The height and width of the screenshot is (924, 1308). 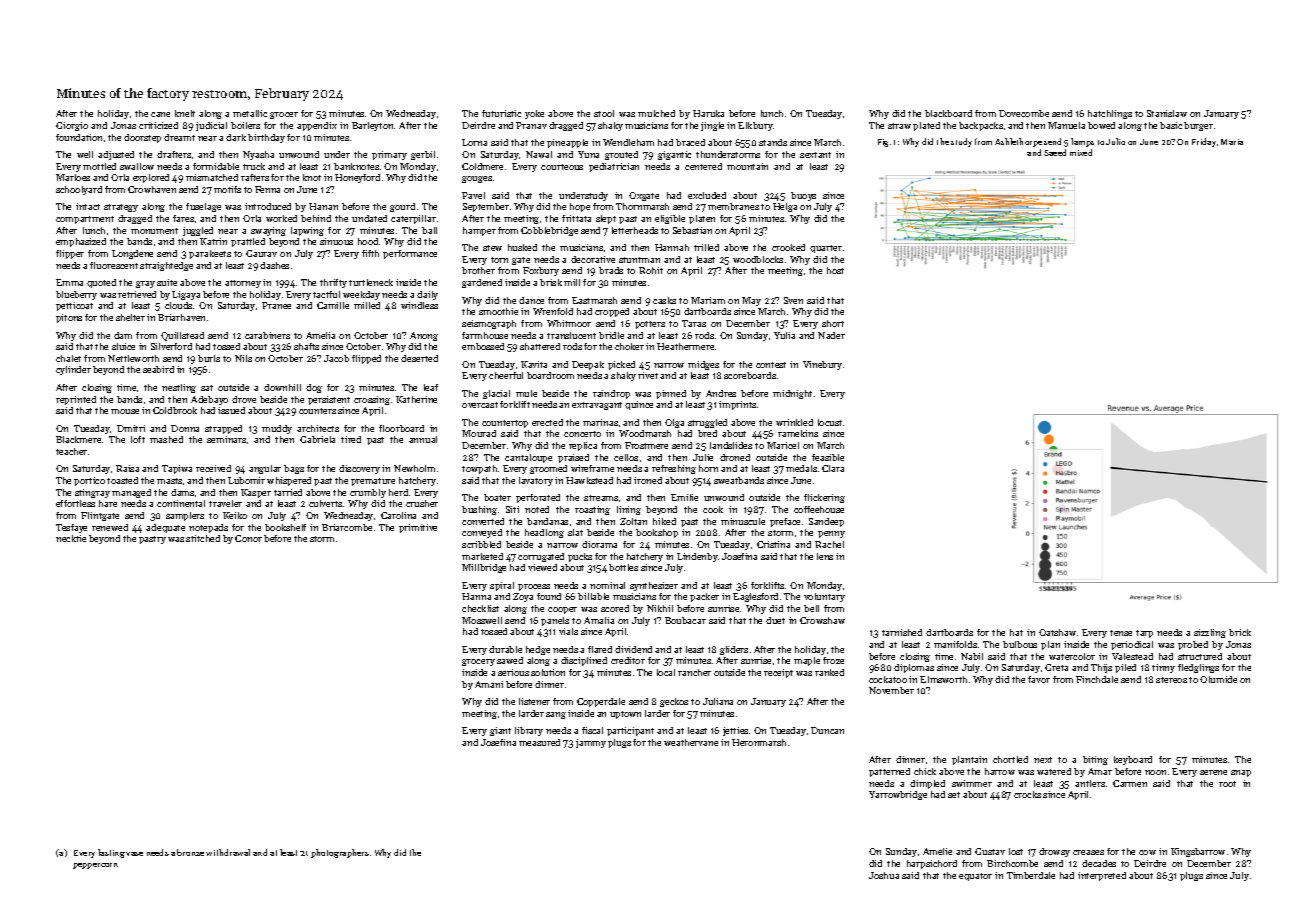 What do you see at coordinates (359, 469) in the screenshot?
I see `discovery` at bounding box center [359, 469].
